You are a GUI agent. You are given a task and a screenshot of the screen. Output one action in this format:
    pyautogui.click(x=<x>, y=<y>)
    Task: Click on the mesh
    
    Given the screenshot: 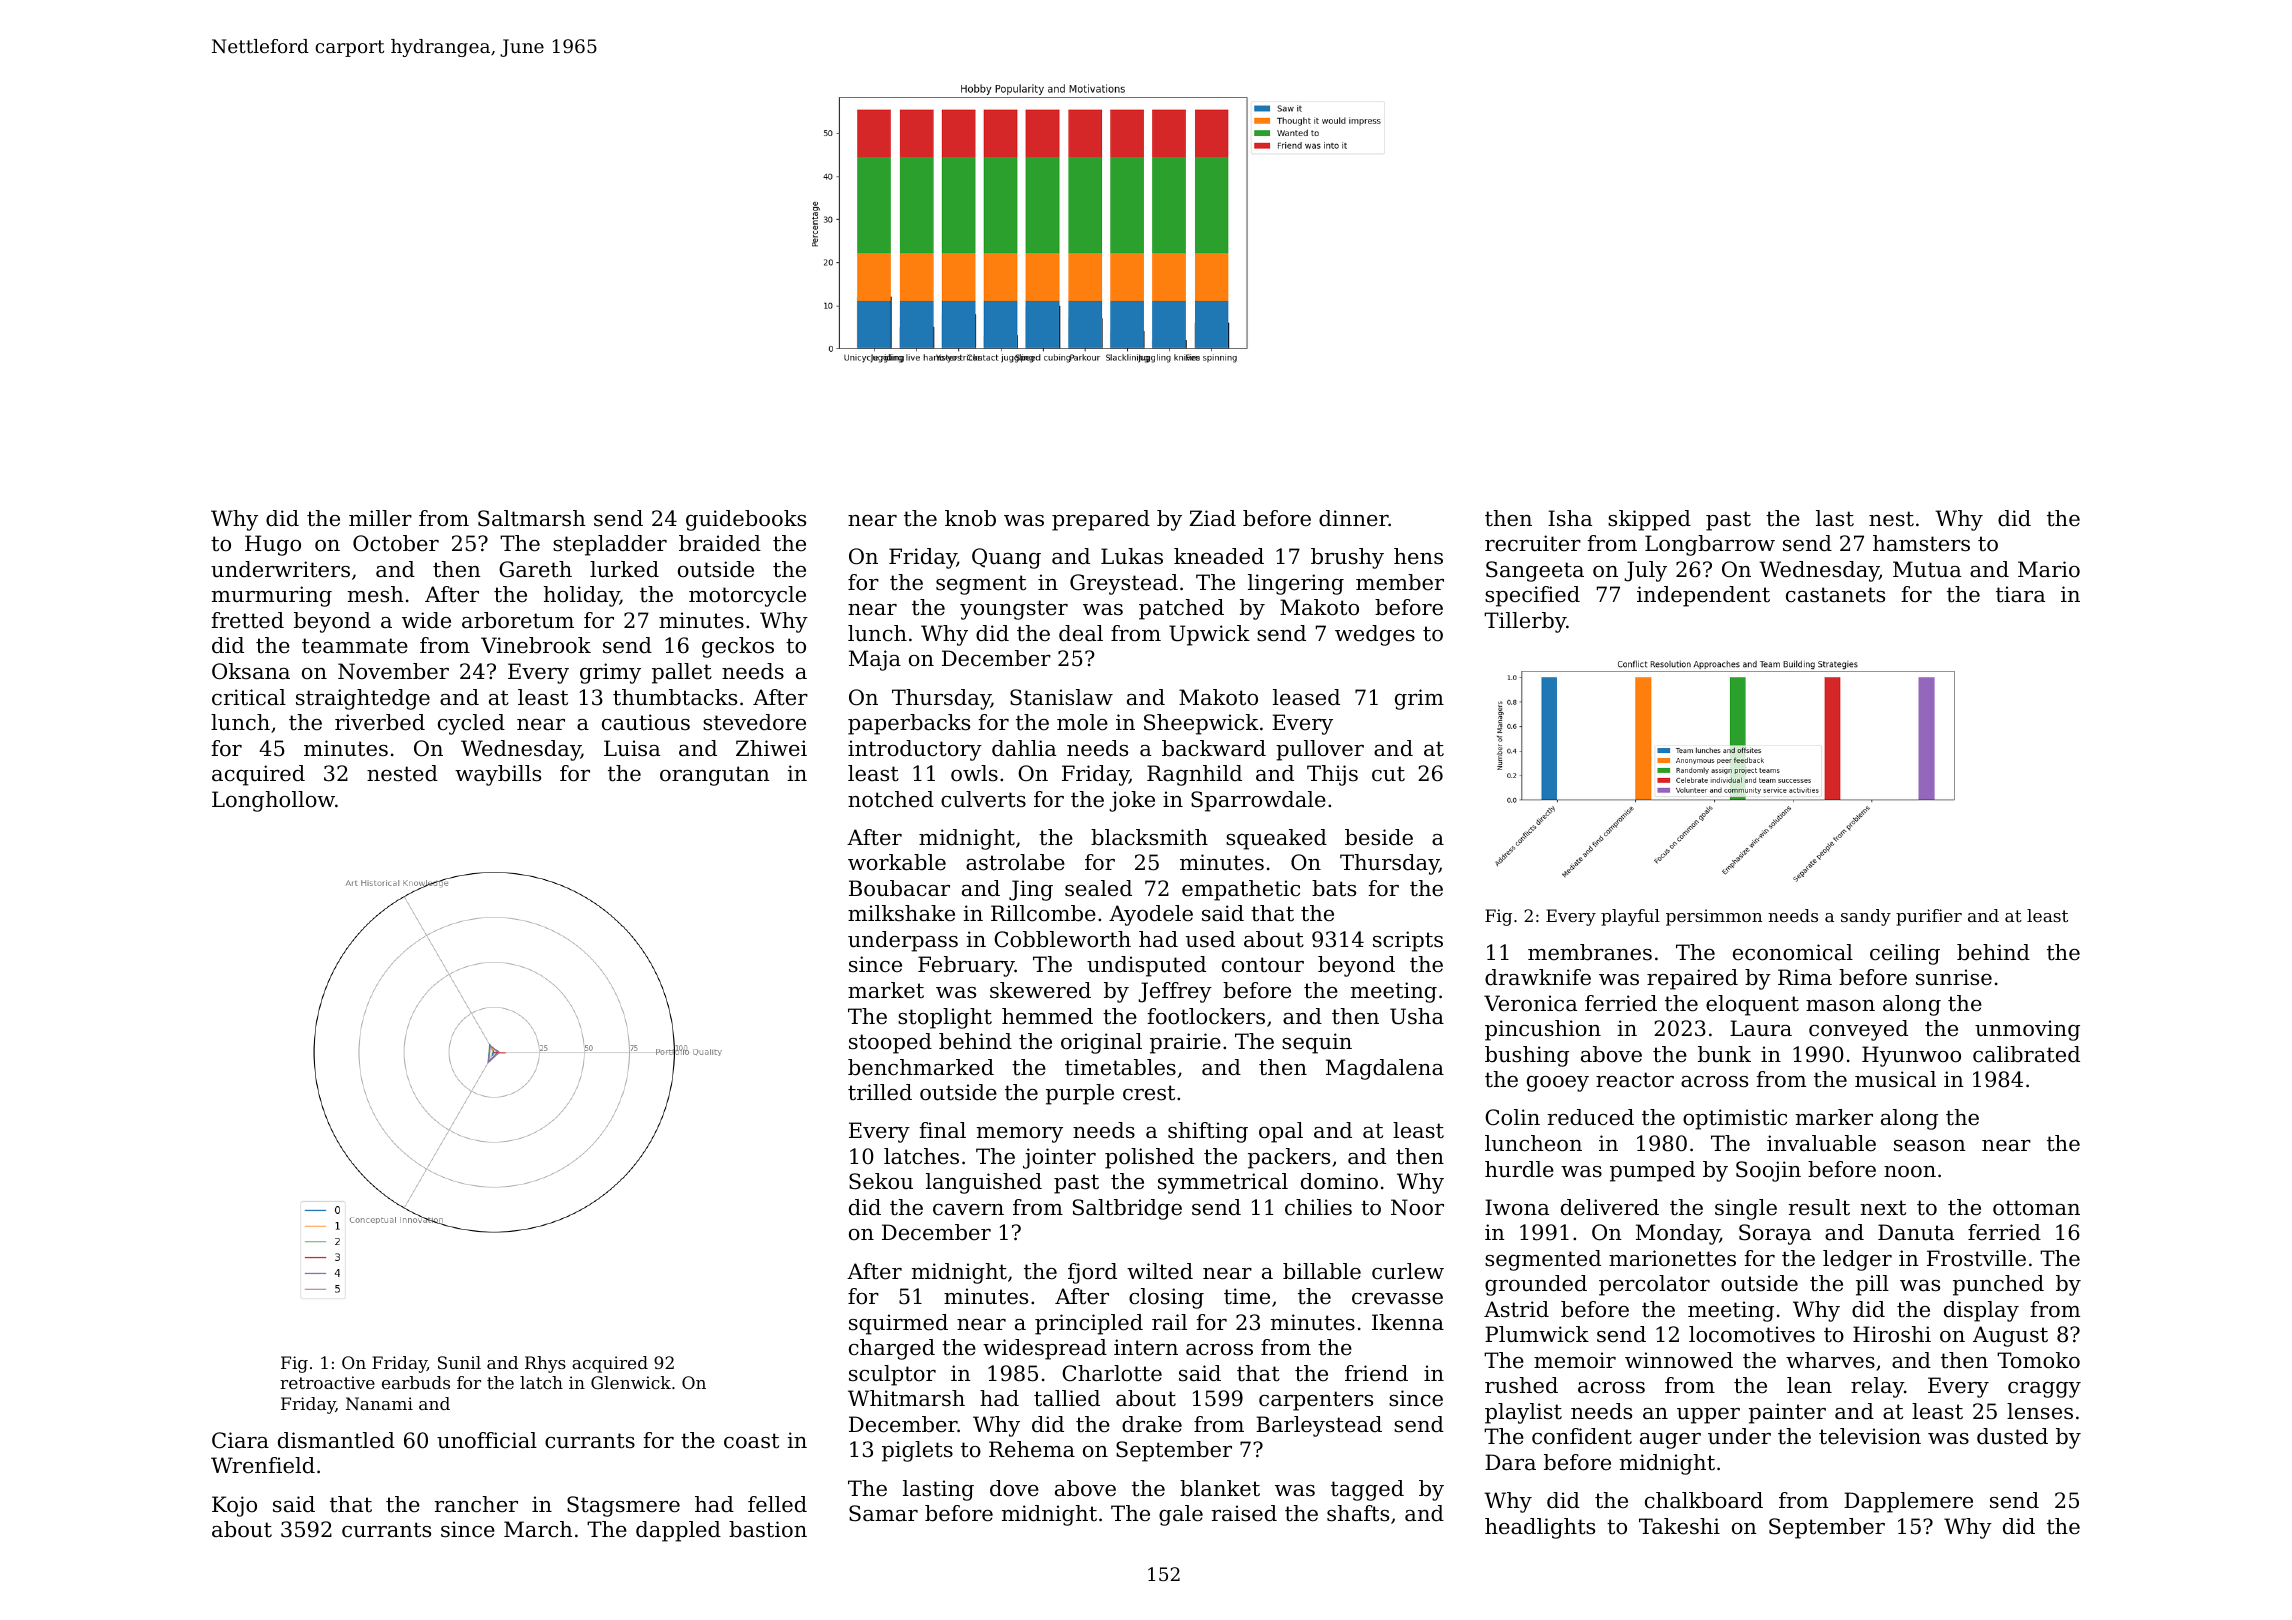 What is the action you would take?
    pyautogui.click(x=376, y=594)
